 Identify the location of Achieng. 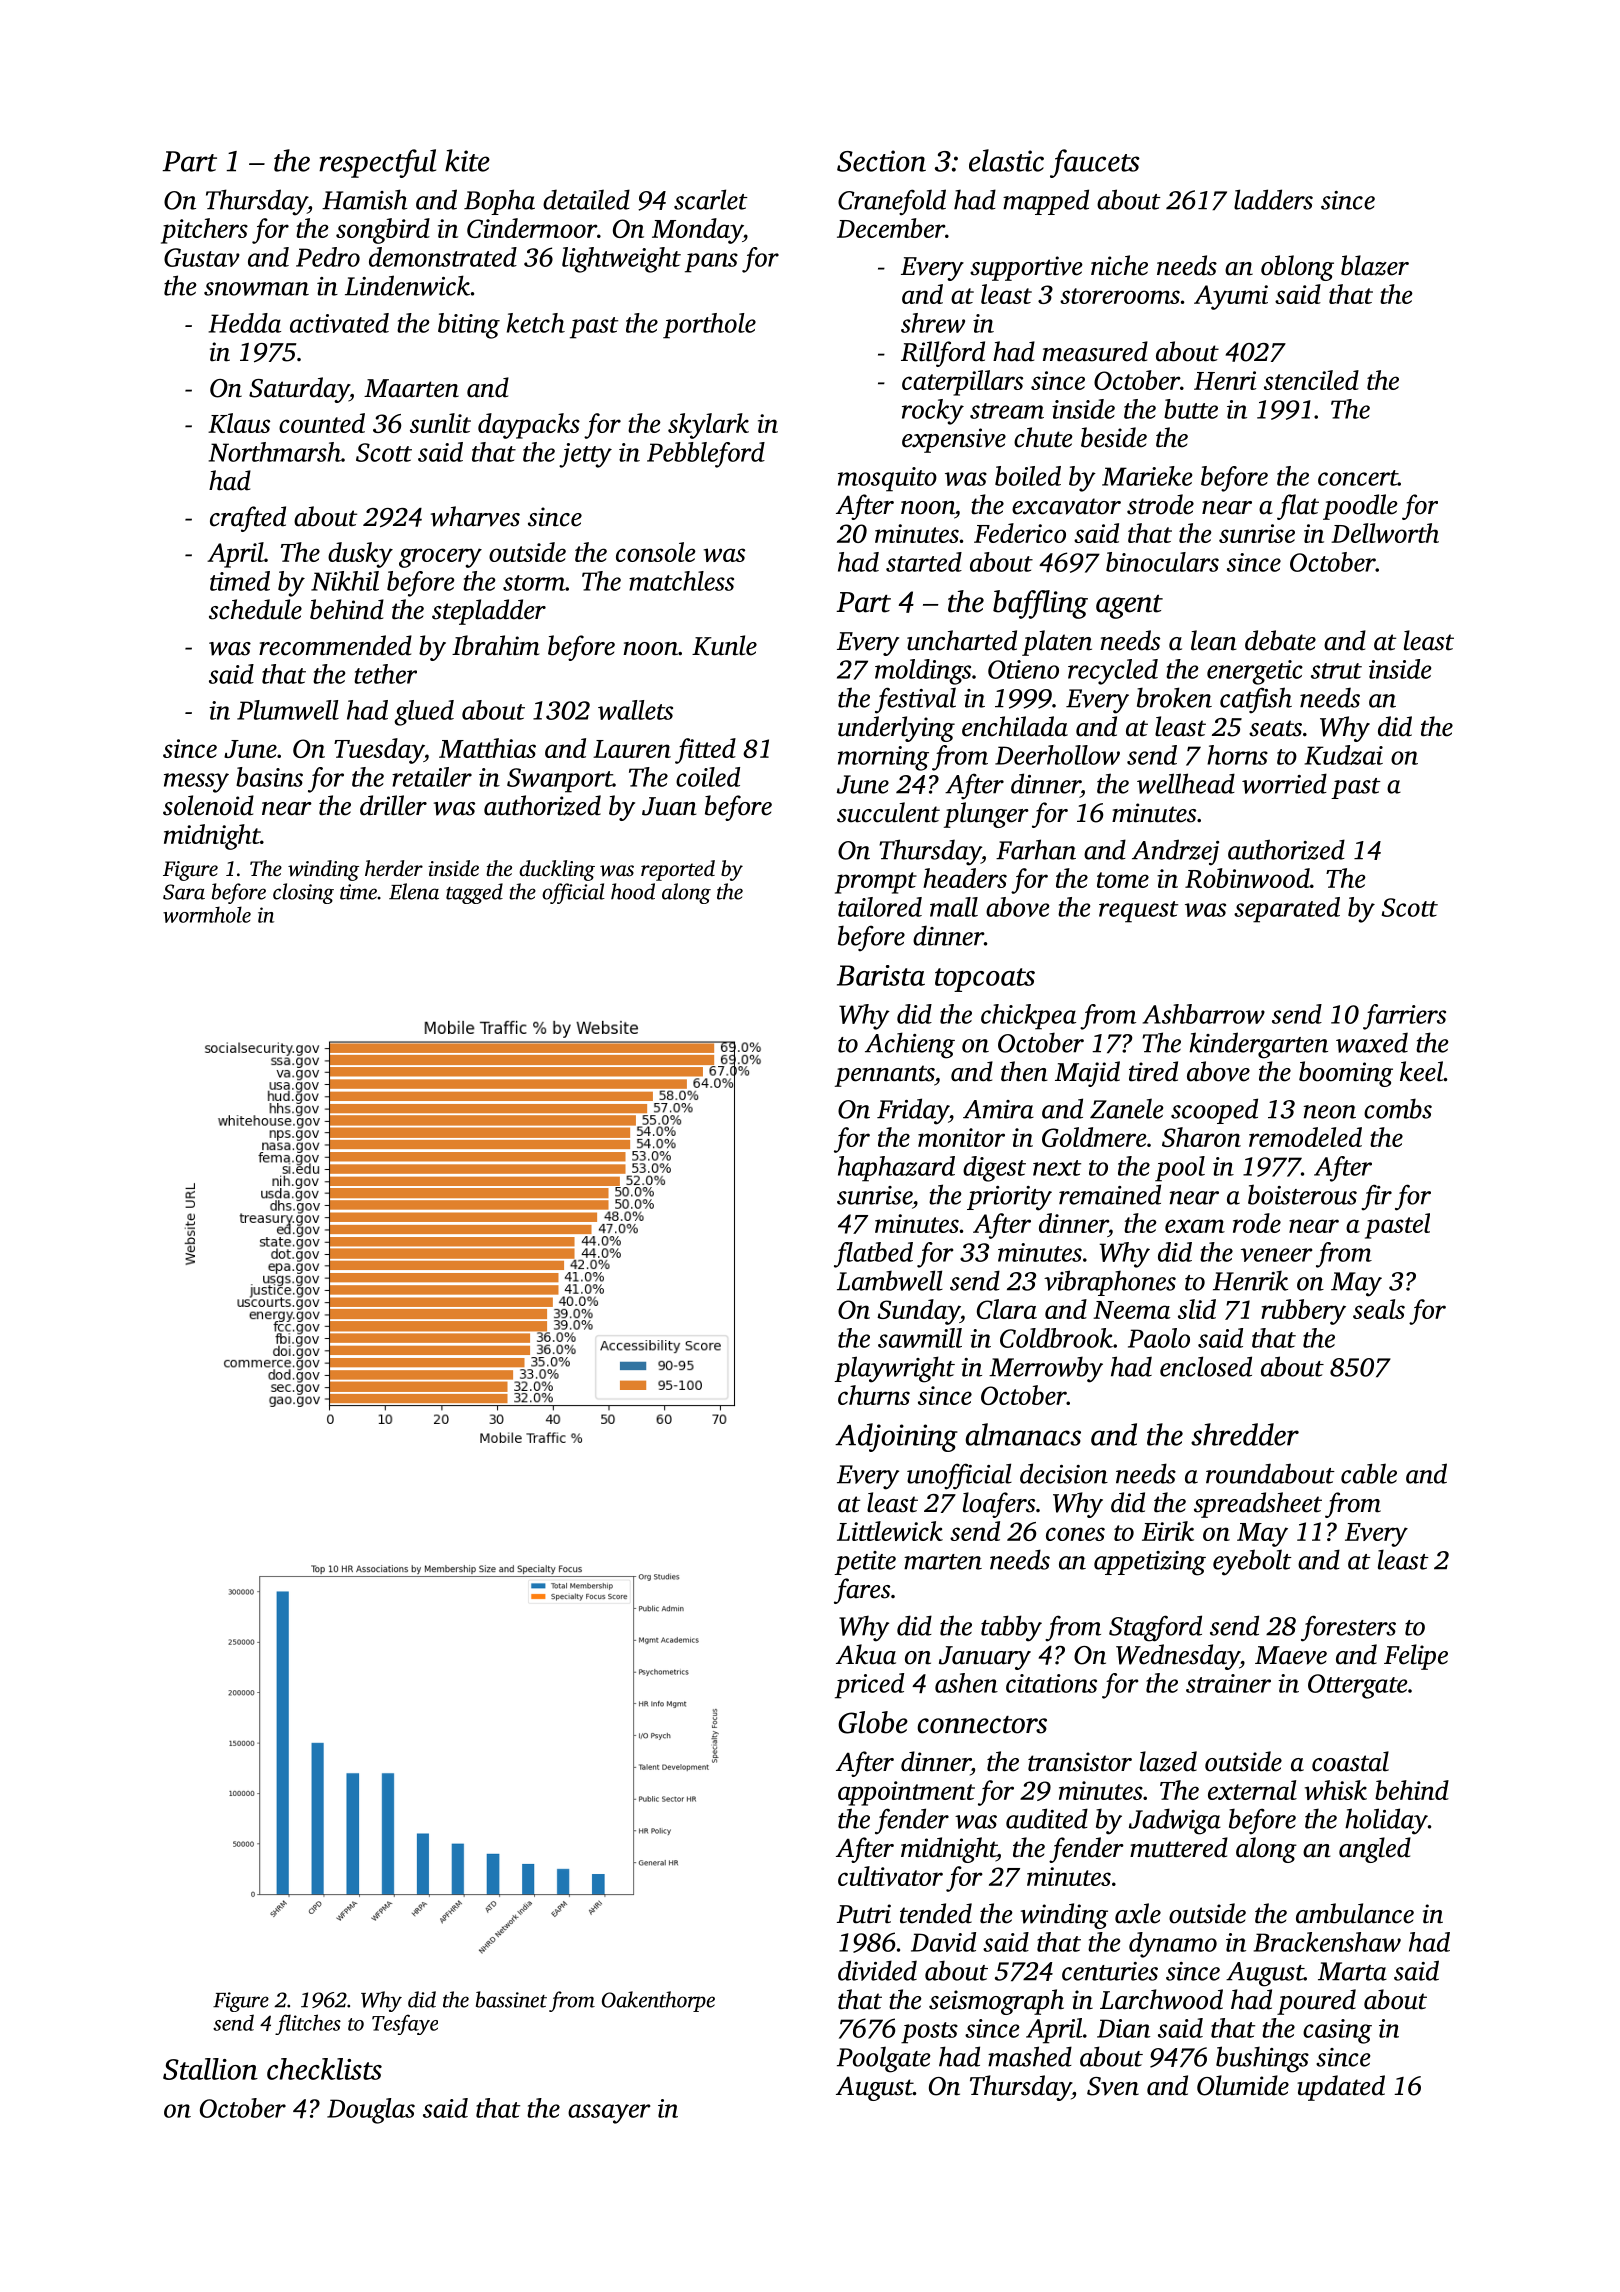
(910, 1045).
